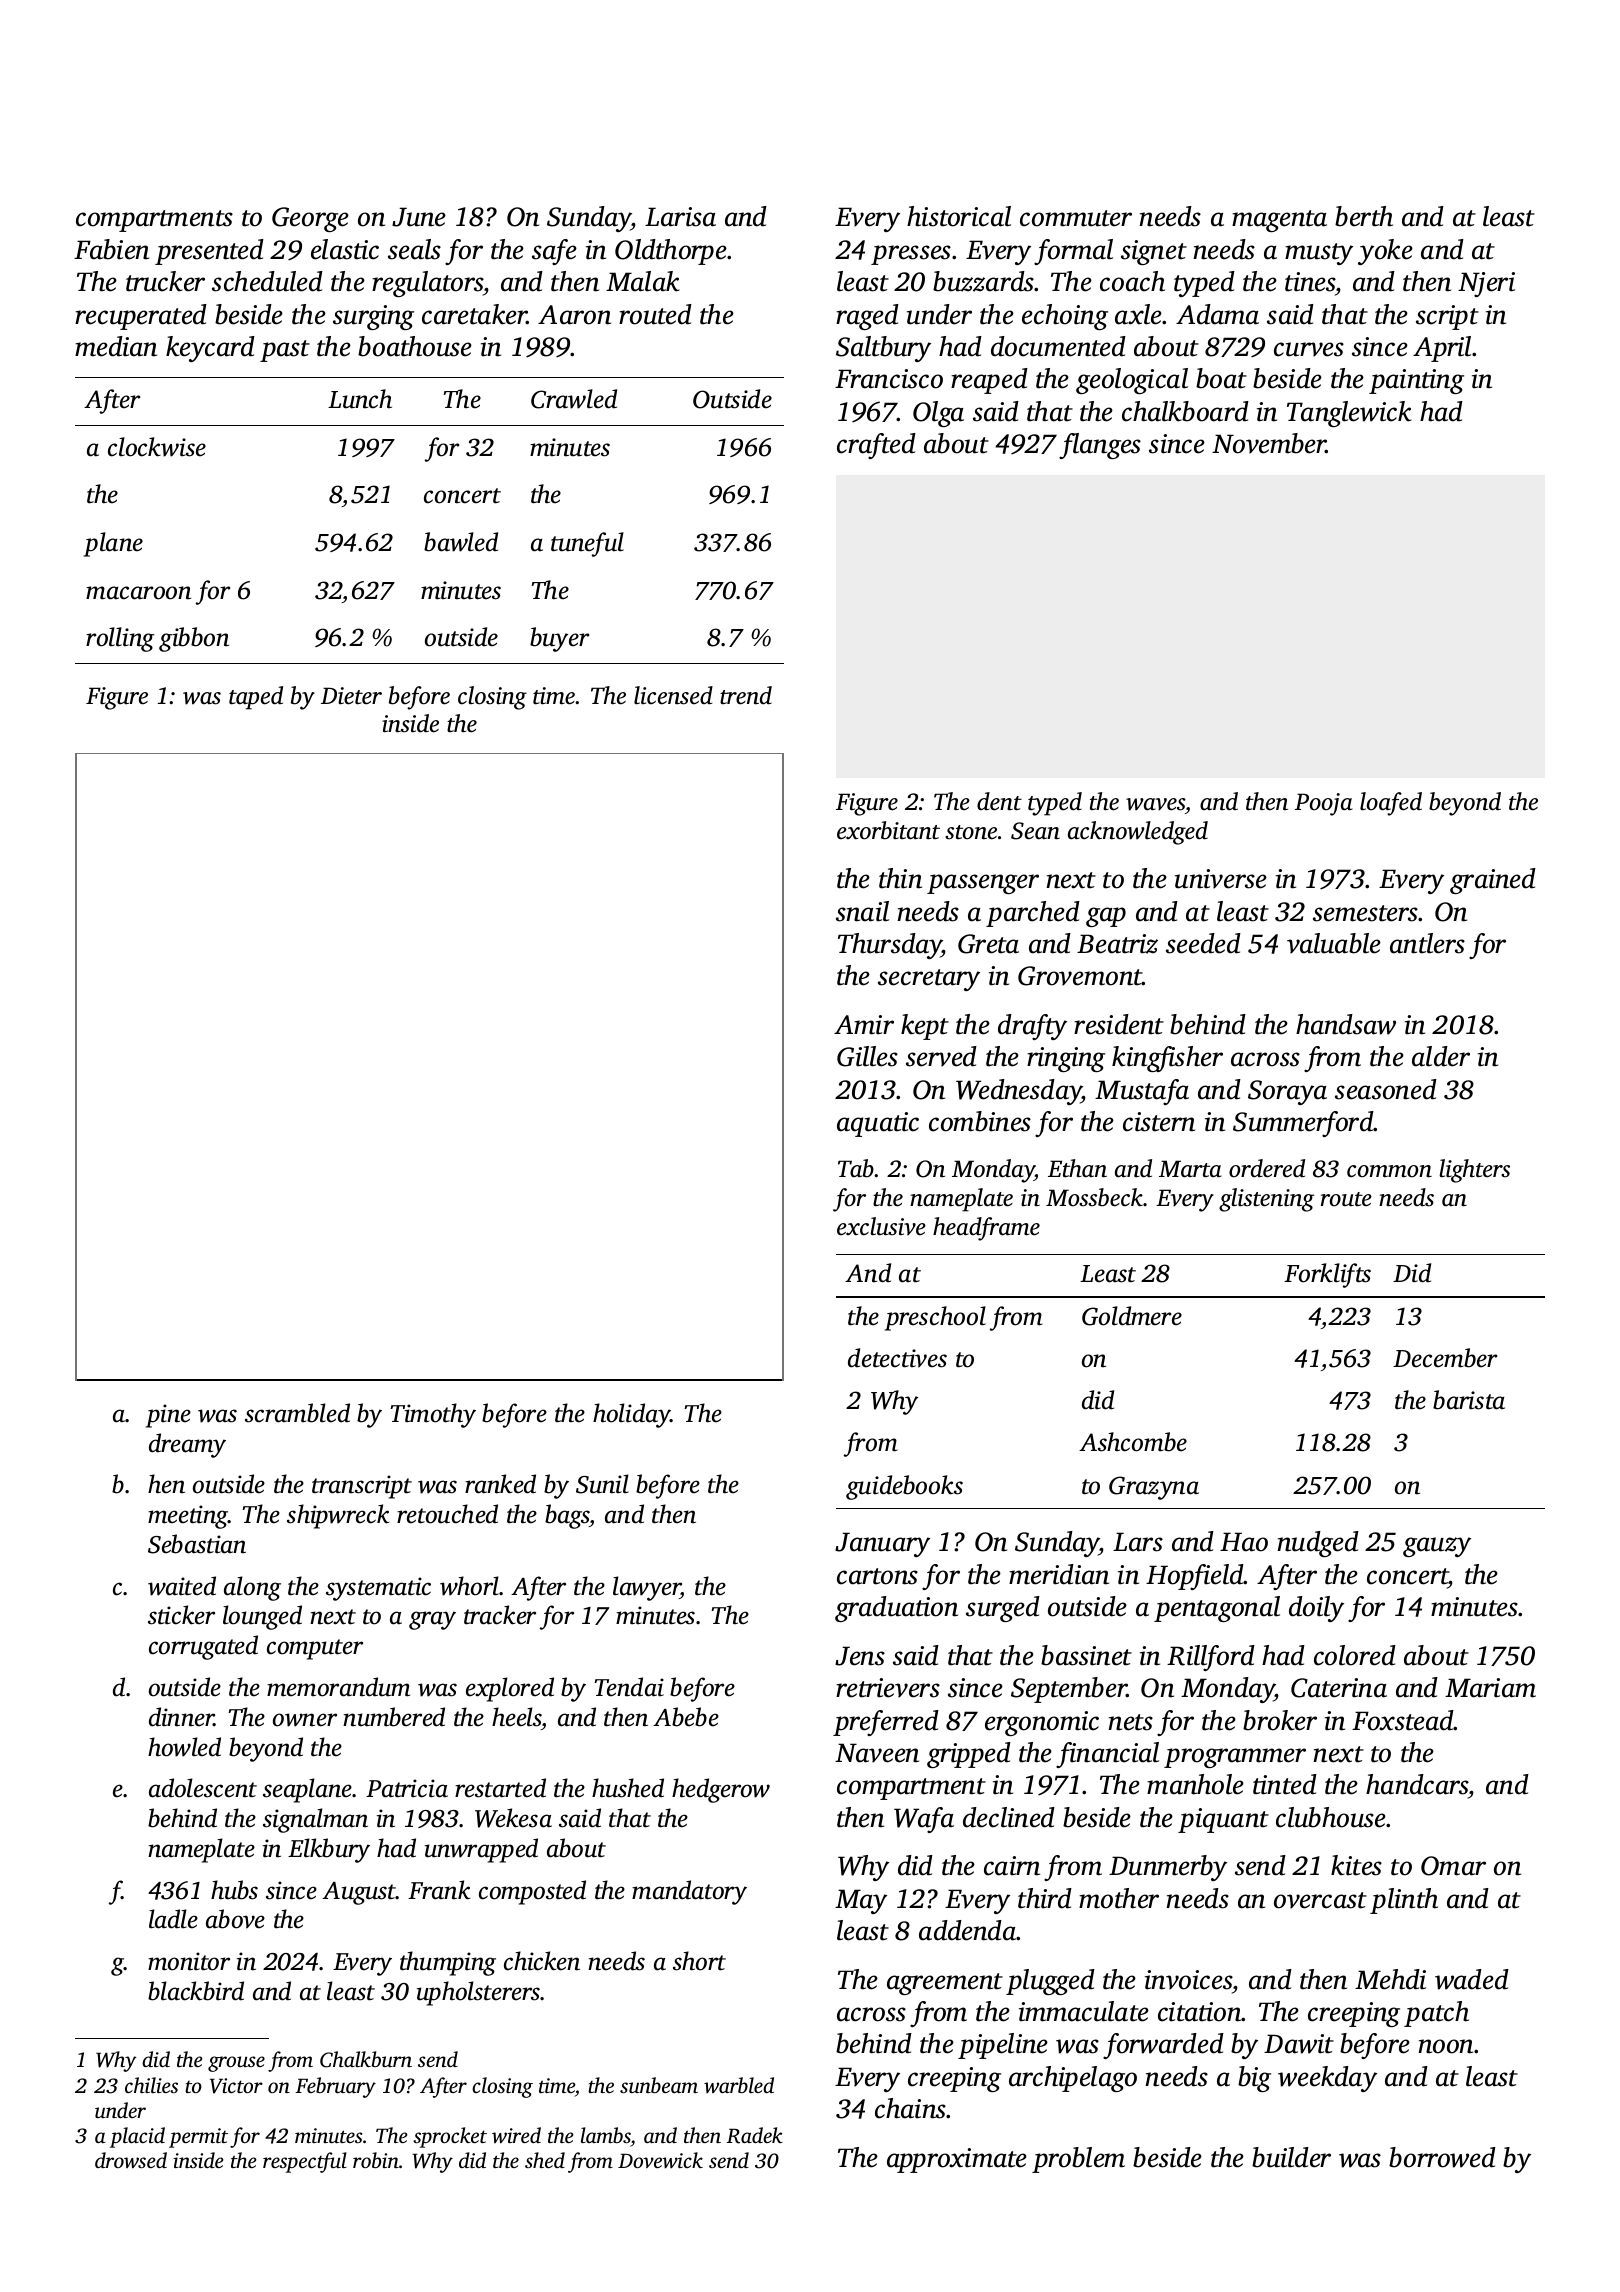 This document has height=2292, width=1620. I want to click on waded, so click(1472, 1979).
